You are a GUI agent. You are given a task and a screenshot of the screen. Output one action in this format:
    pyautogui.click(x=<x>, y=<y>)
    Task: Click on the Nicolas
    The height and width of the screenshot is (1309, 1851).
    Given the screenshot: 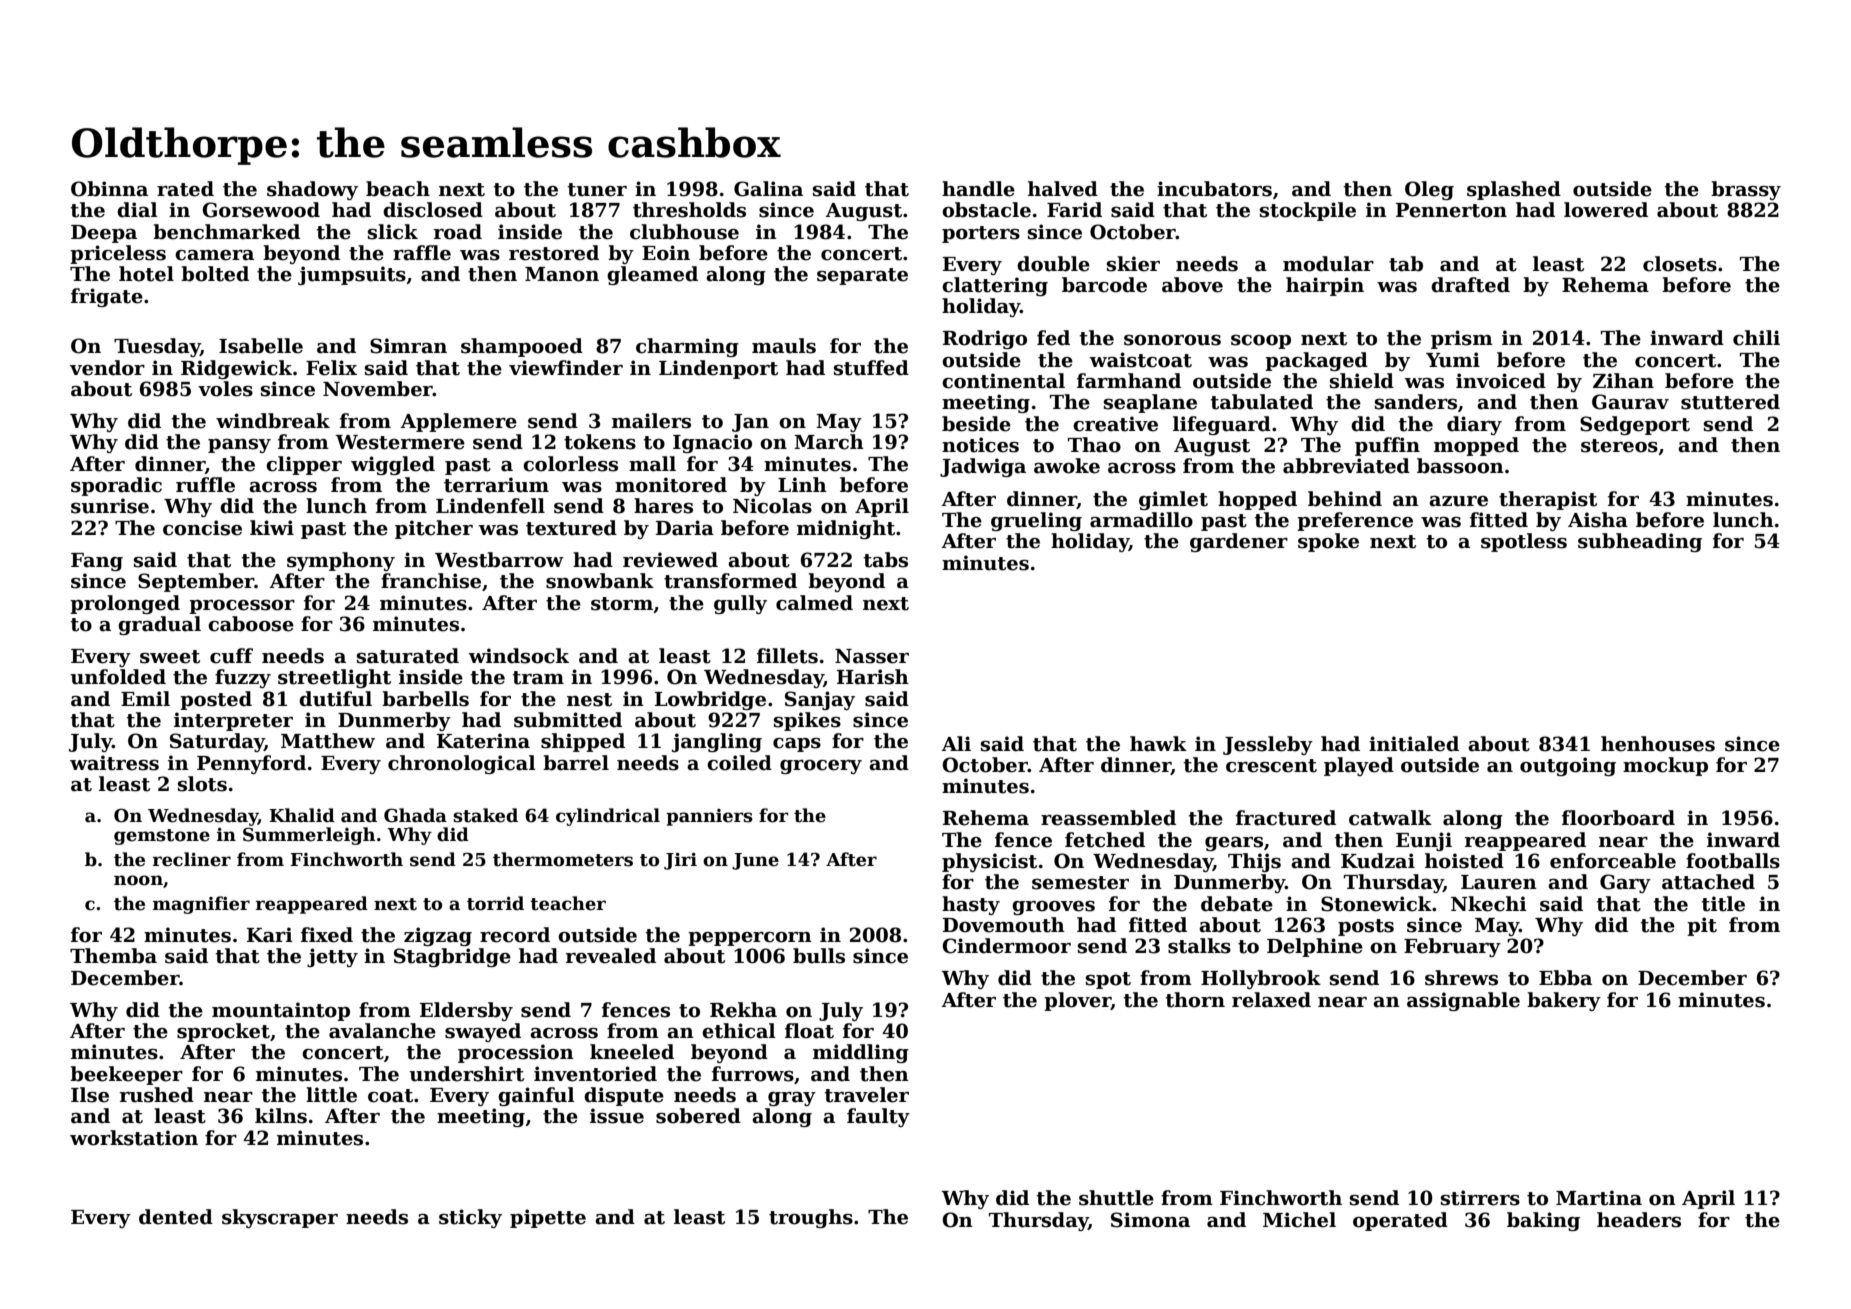 What is the action you would take?
    pyautogui.click(x=772, y=506)
